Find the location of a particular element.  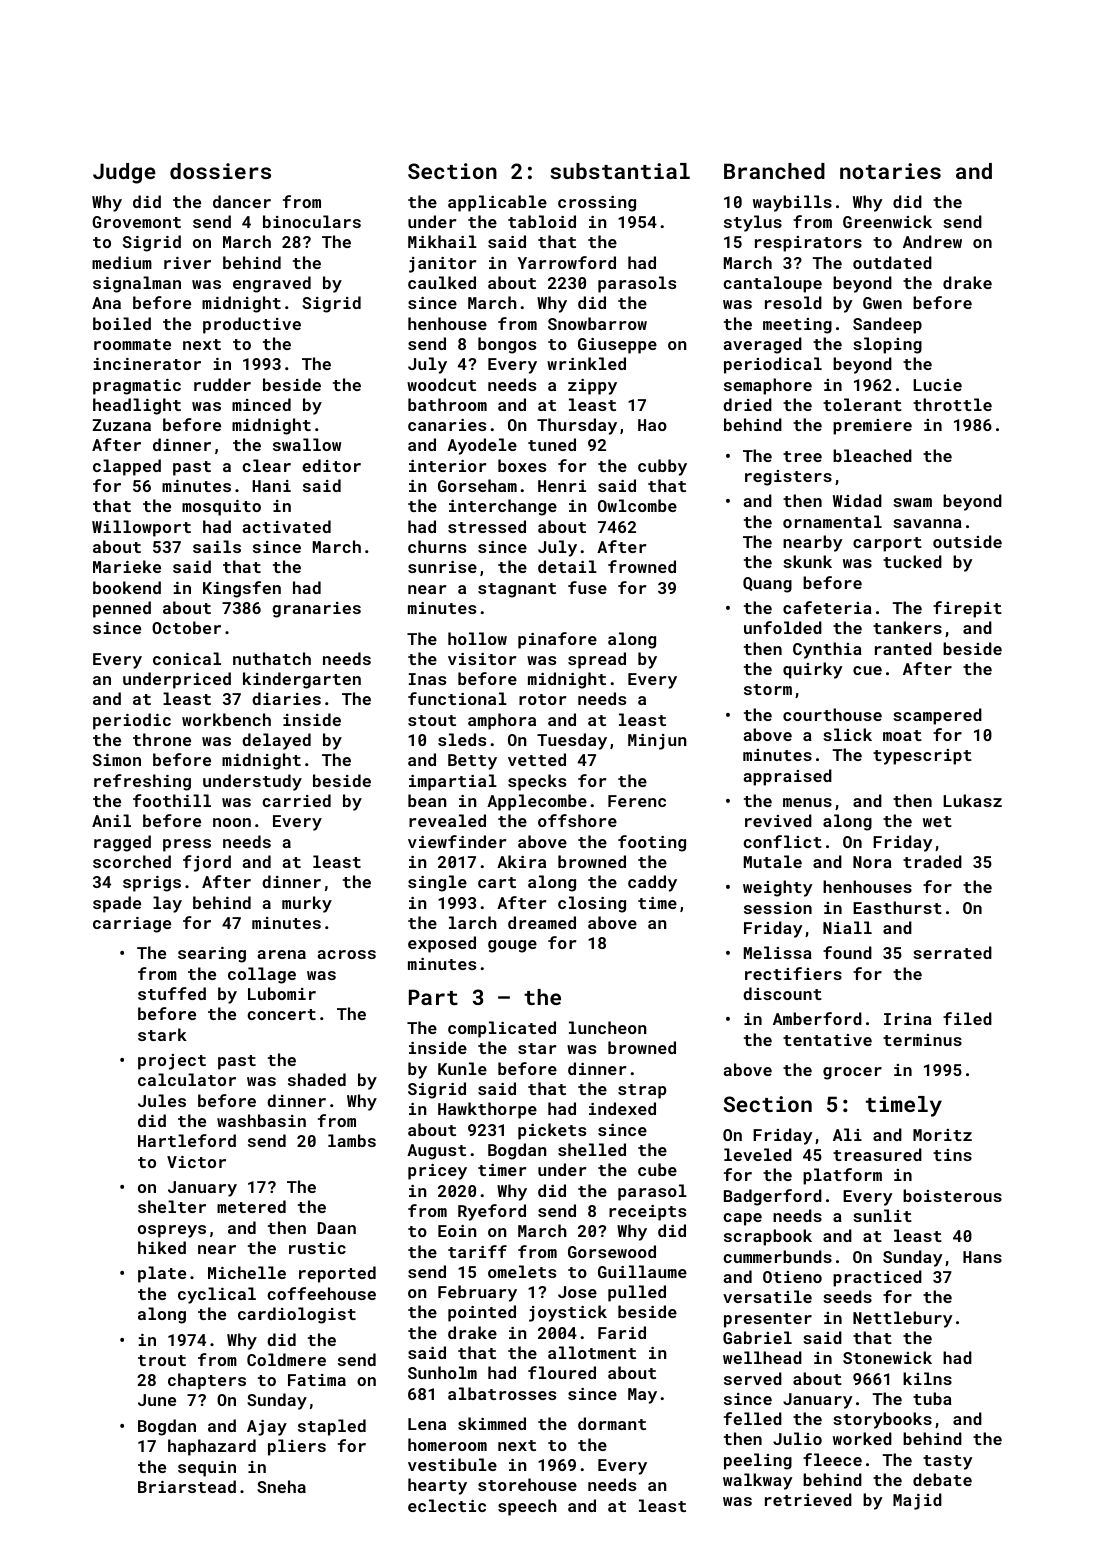

platform is located at coordinates (842, 1176).
